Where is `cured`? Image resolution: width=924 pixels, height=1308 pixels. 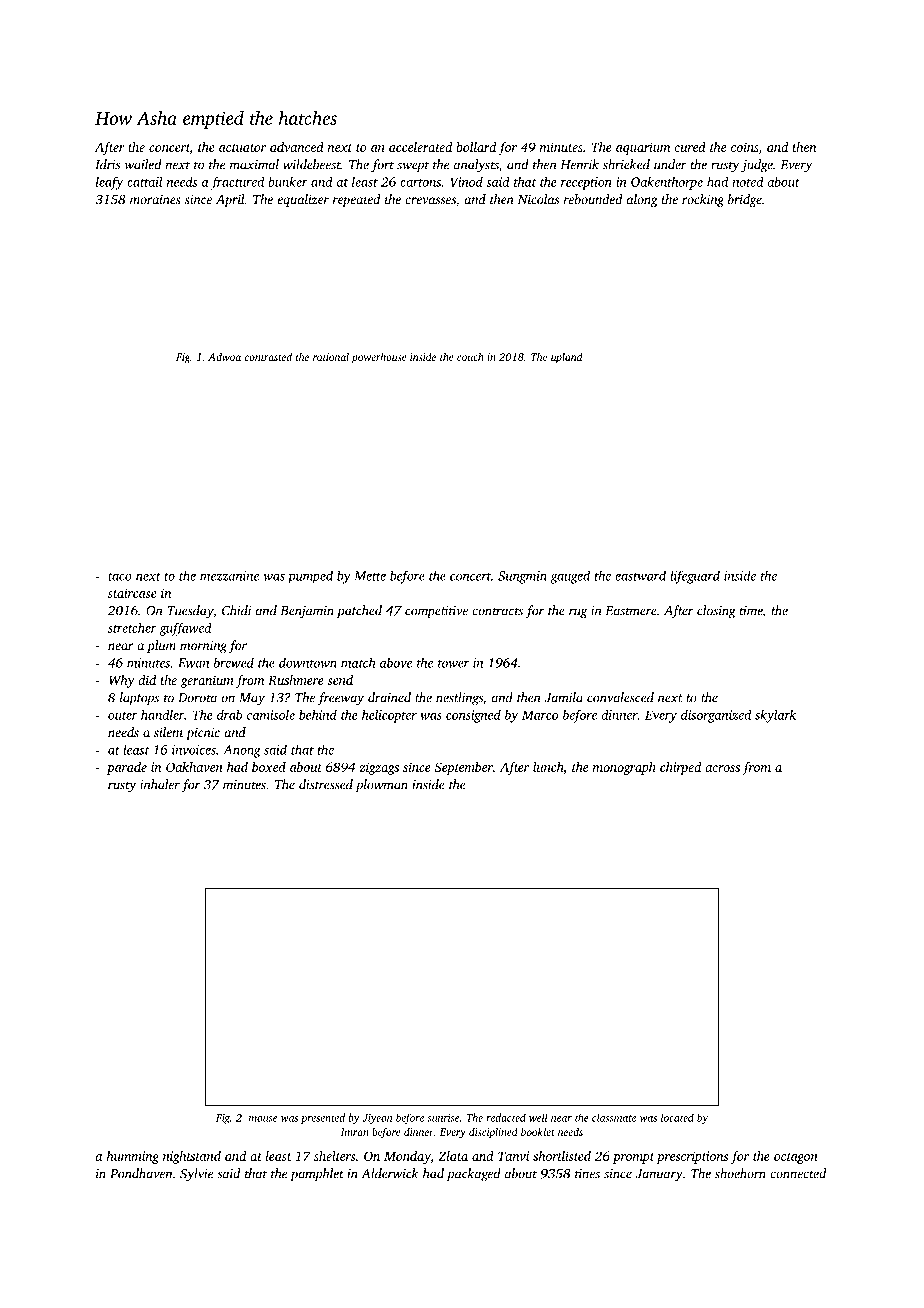 cured is located at coordinates (690, 147).
